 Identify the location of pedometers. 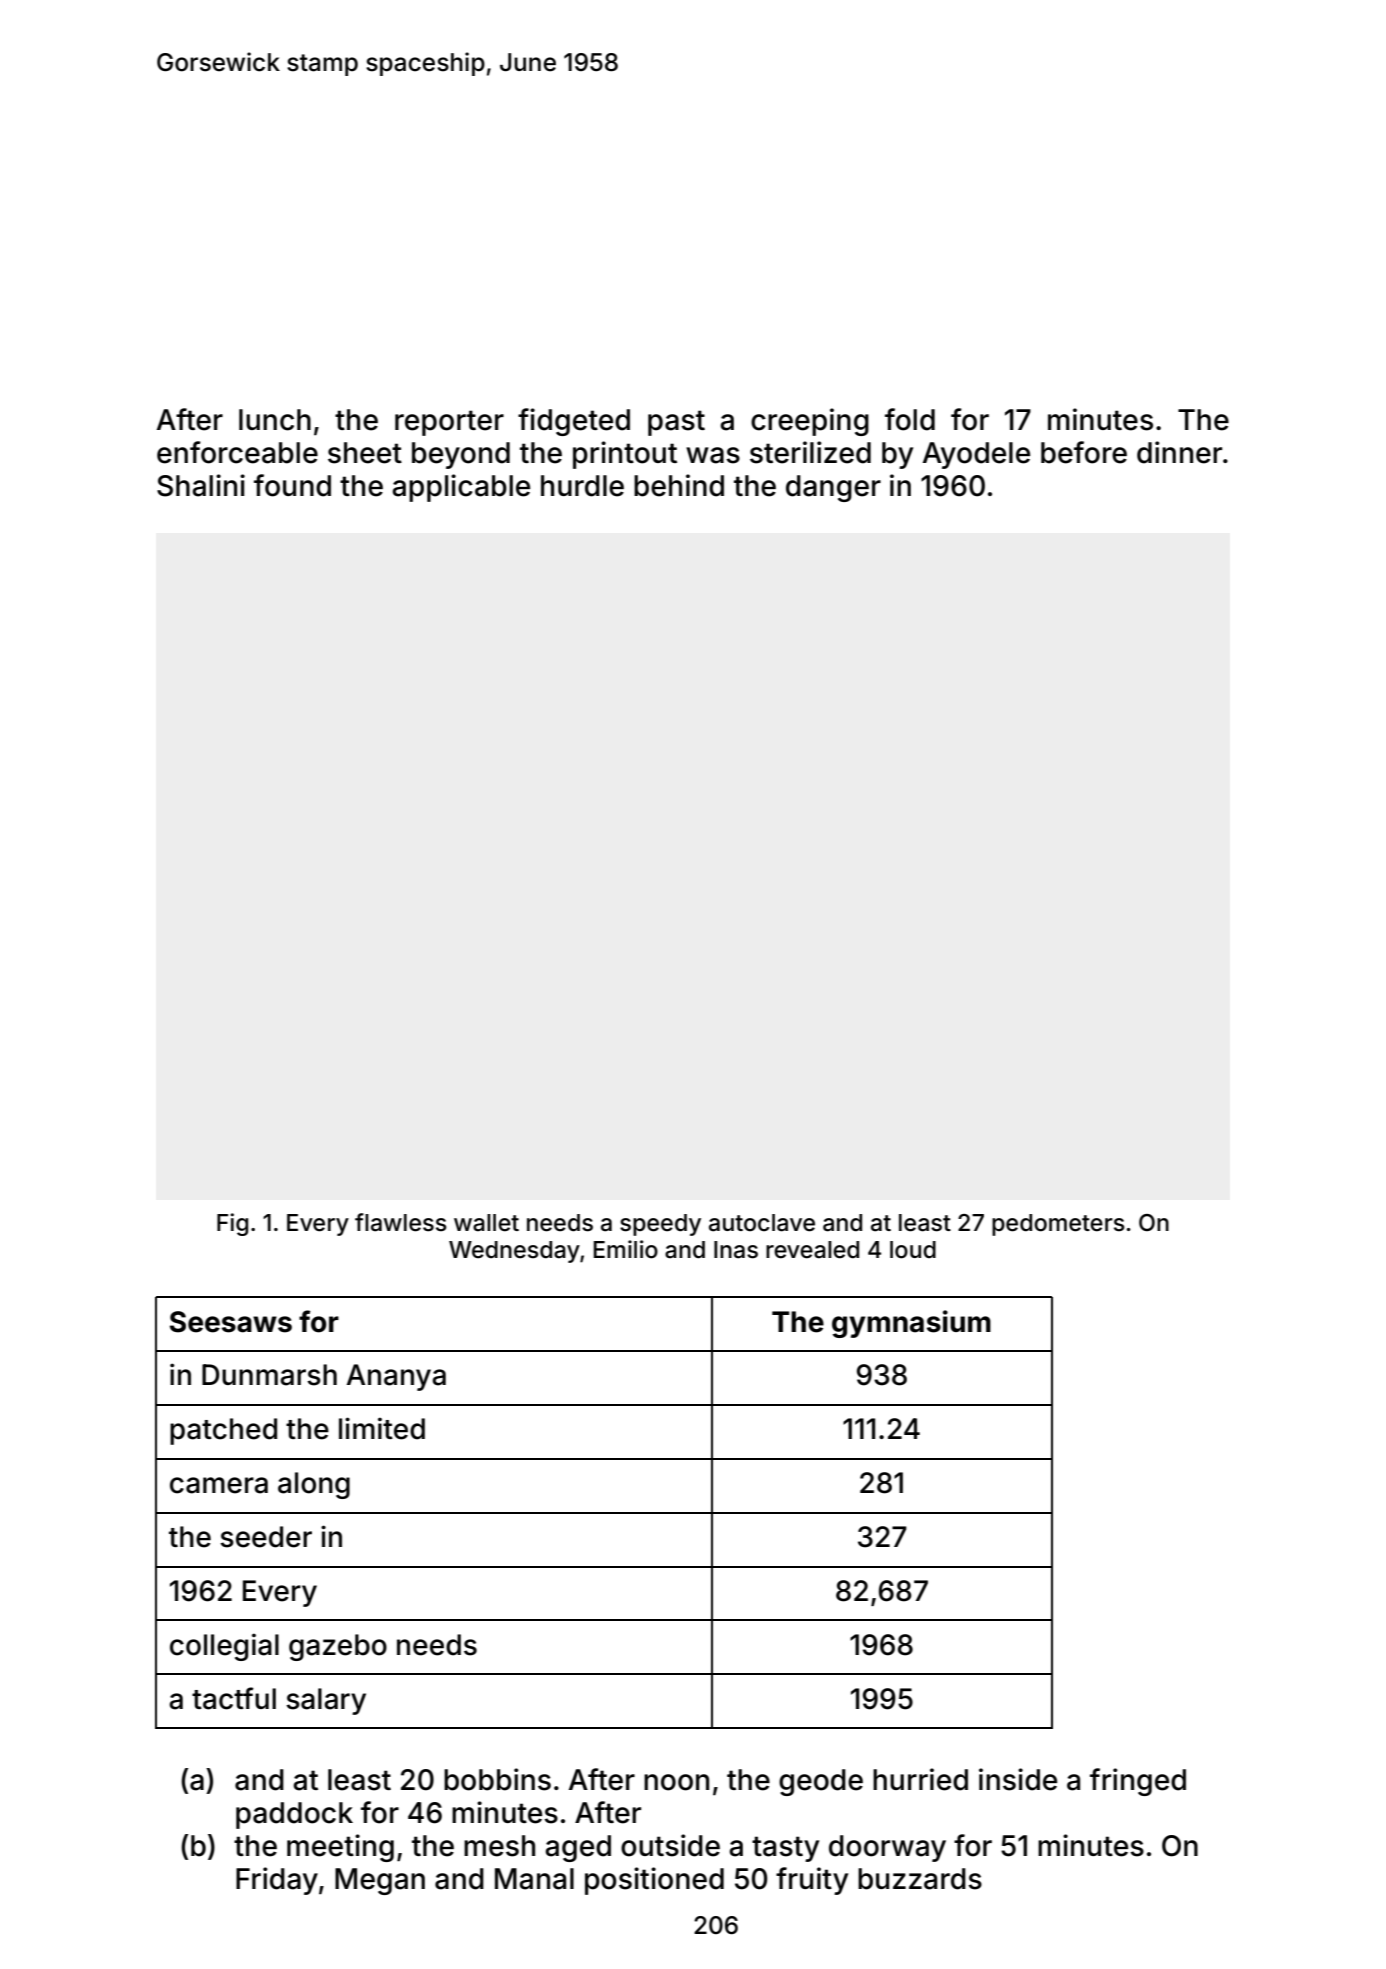
(1058, 1225).
